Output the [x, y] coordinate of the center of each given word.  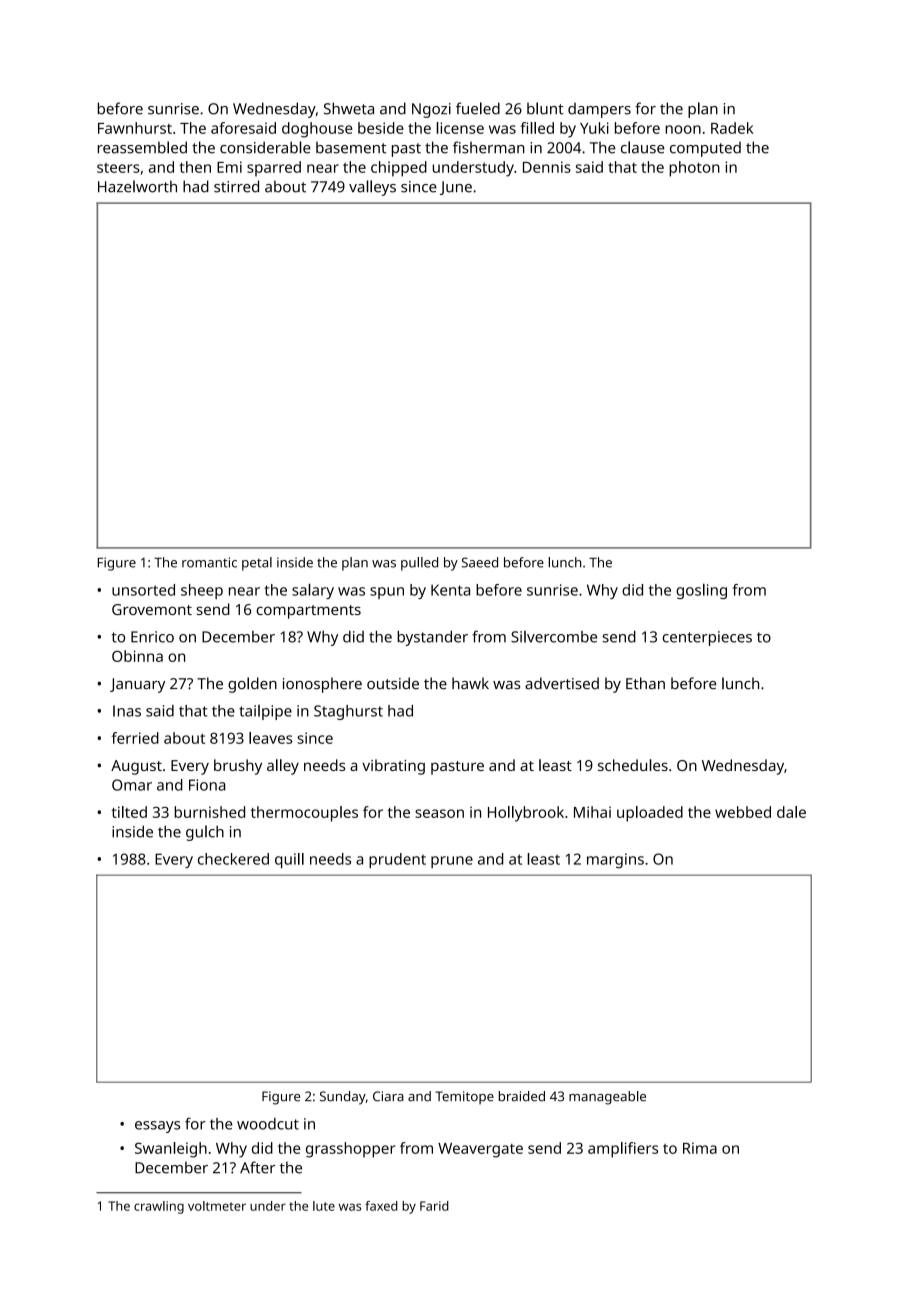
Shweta [349, 108]
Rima [700, 1148]
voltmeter [217, 1206]
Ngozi [431, 110]
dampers [599, 110]
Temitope [464, 1098]
